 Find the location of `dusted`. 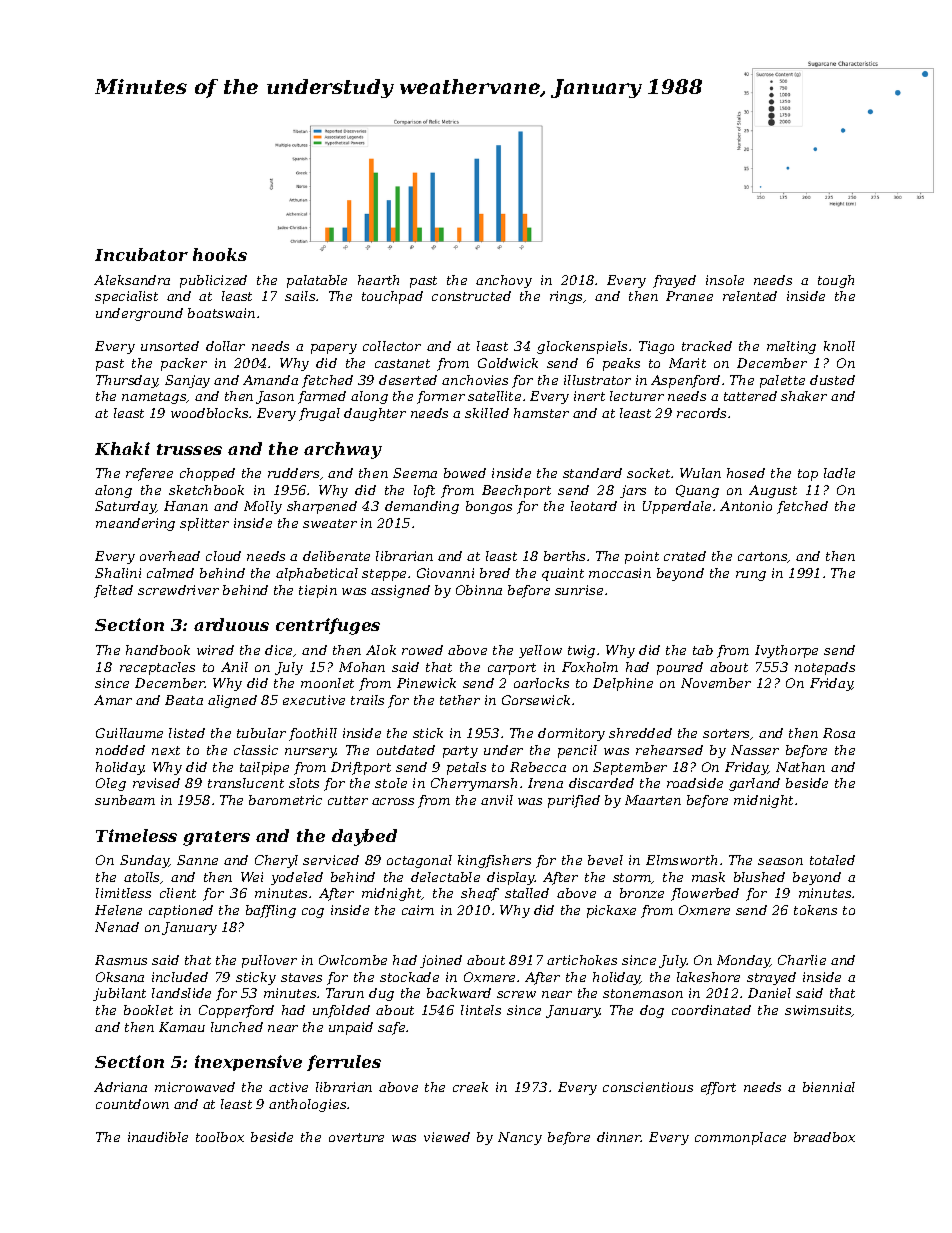

dusted is located at coordinates (832, 380).
